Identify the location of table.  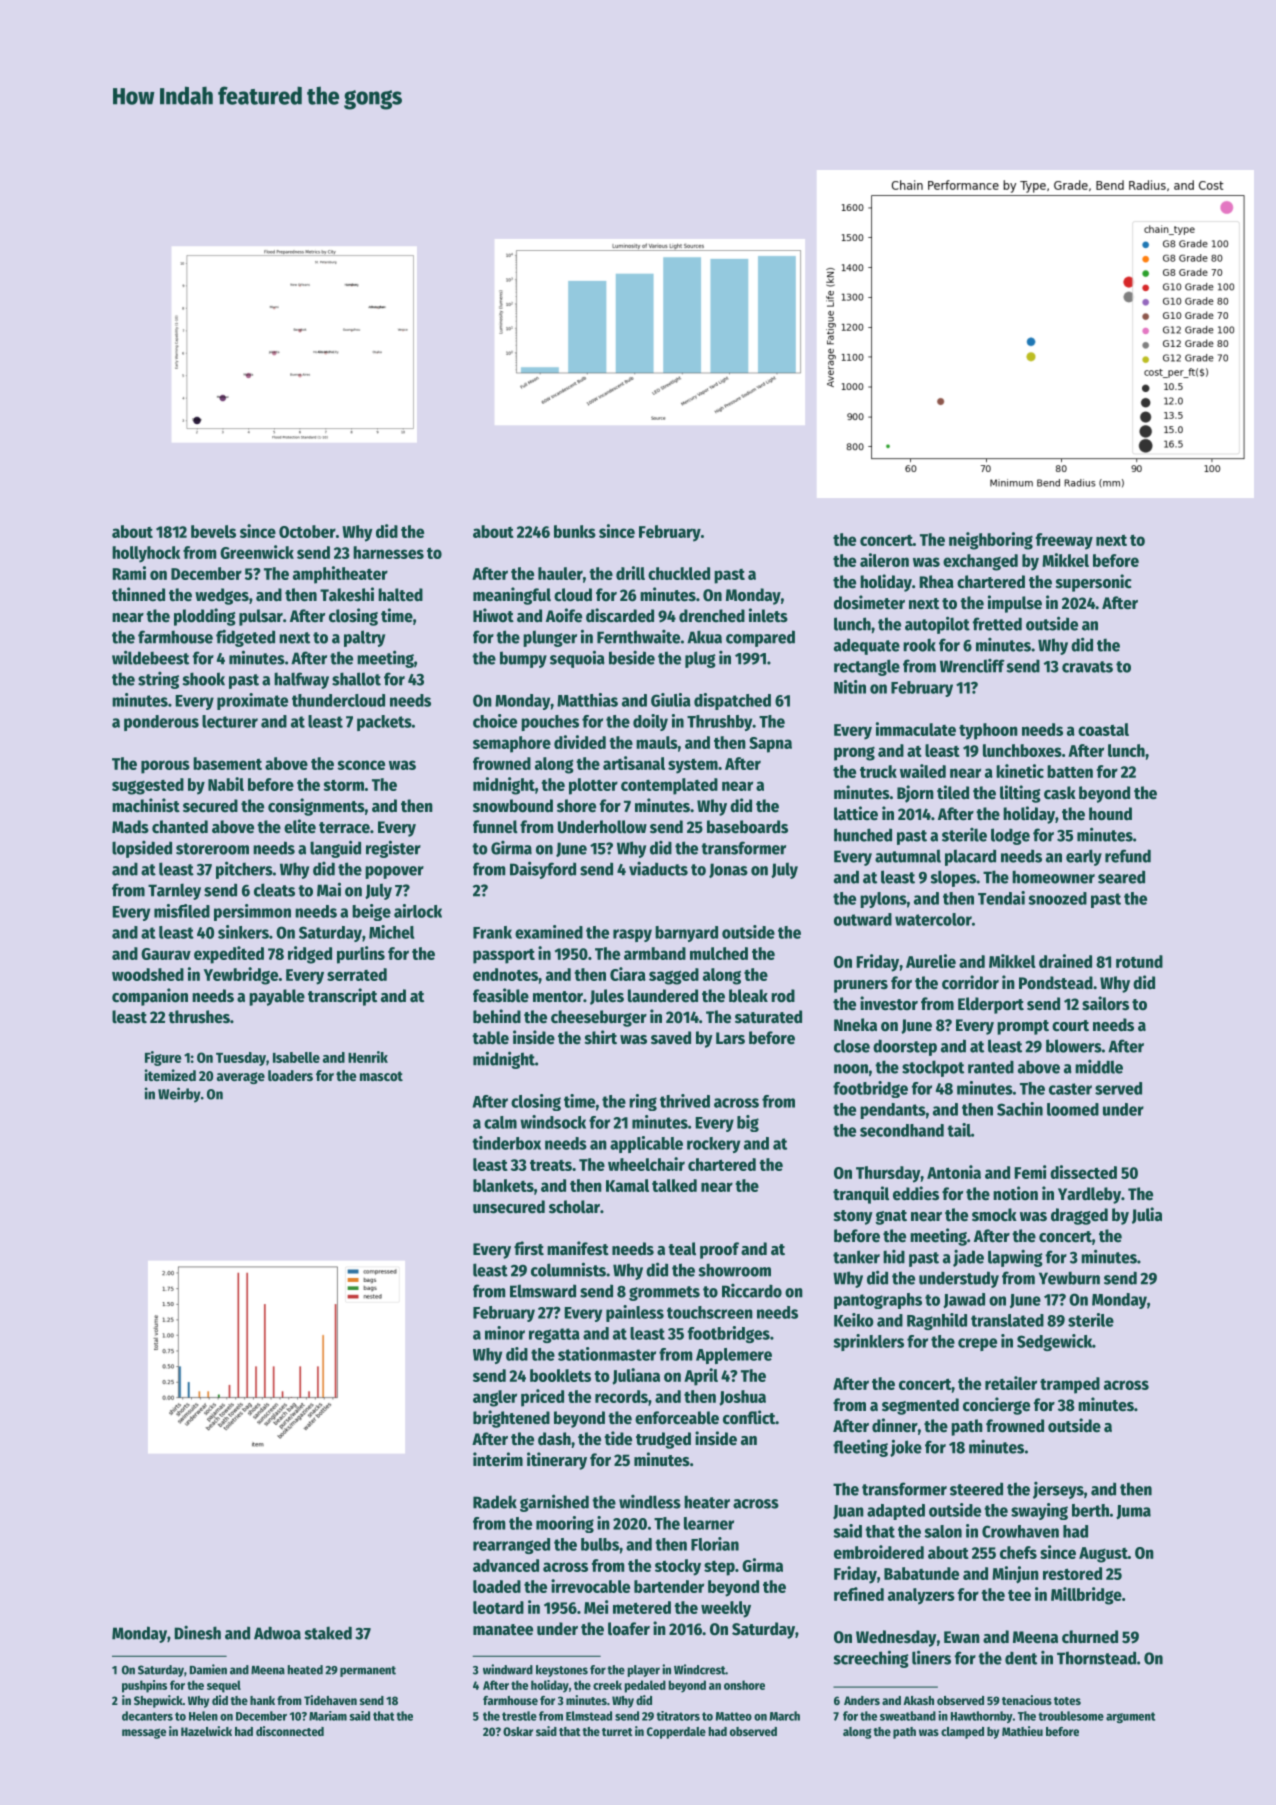
(490, 1038).
